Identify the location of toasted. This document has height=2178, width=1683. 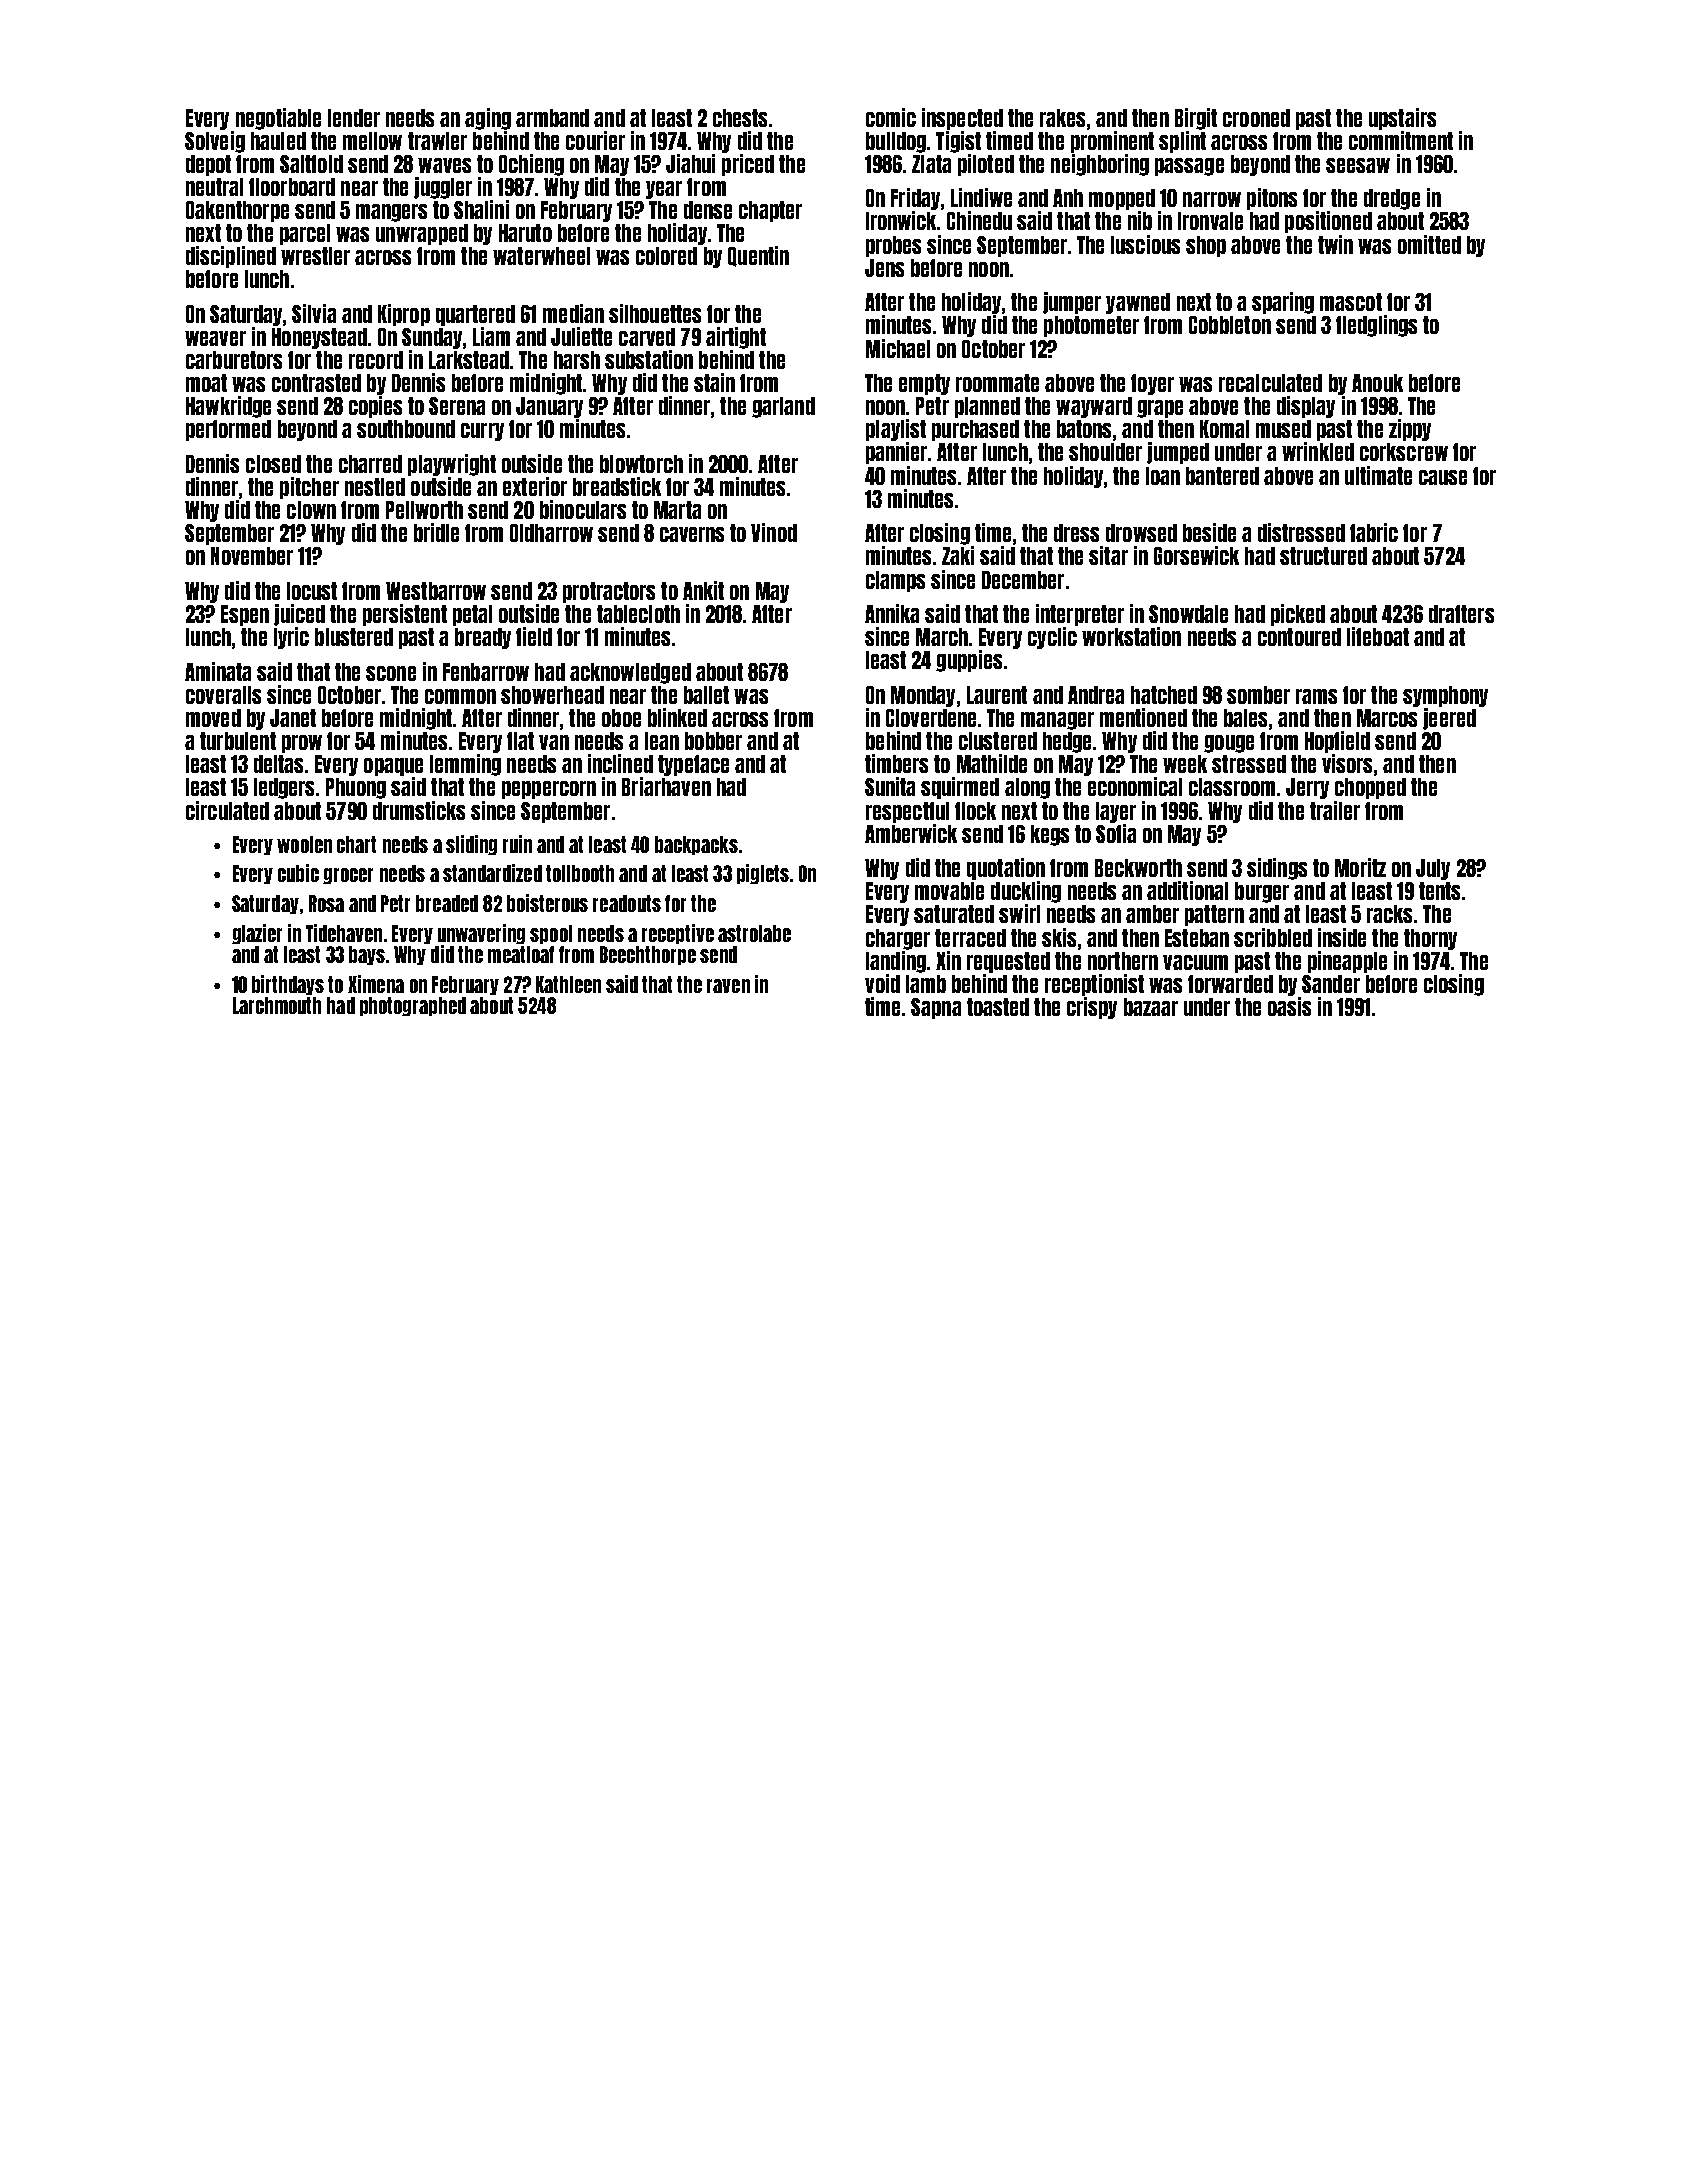
(998, 1007).
